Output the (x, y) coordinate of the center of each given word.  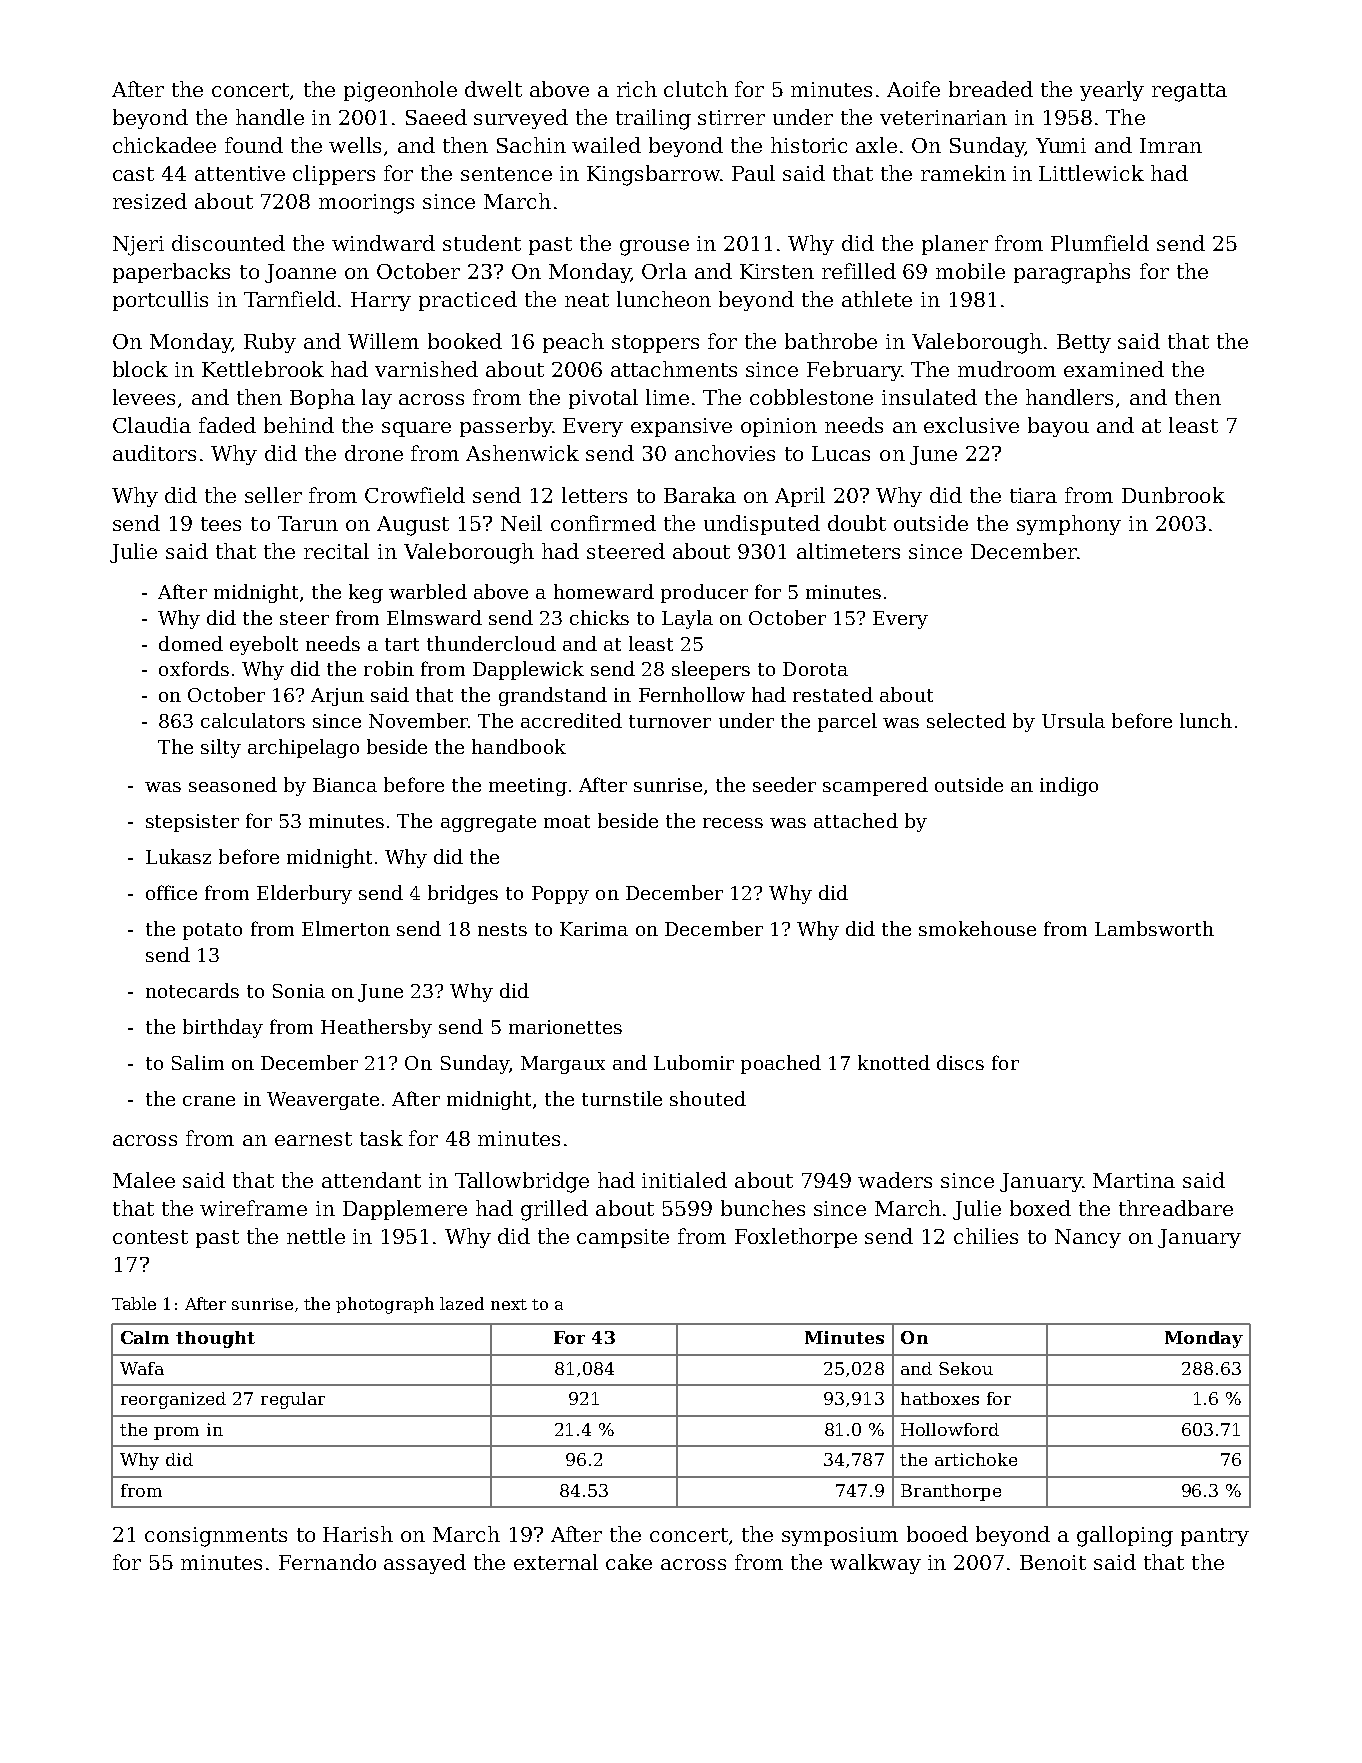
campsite (623, 1238)
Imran (1171, 145)
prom (176, 1433)
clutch (696, 89)
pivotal (603, 399)
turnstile (622, 1098)
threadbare (1176, 1208)
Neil (521, 523)
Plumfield (1100, 243)
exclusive (971, 425)
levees (144, 397)
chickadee (164, 145)
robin (389, 668)
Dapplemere (405, 1210)
